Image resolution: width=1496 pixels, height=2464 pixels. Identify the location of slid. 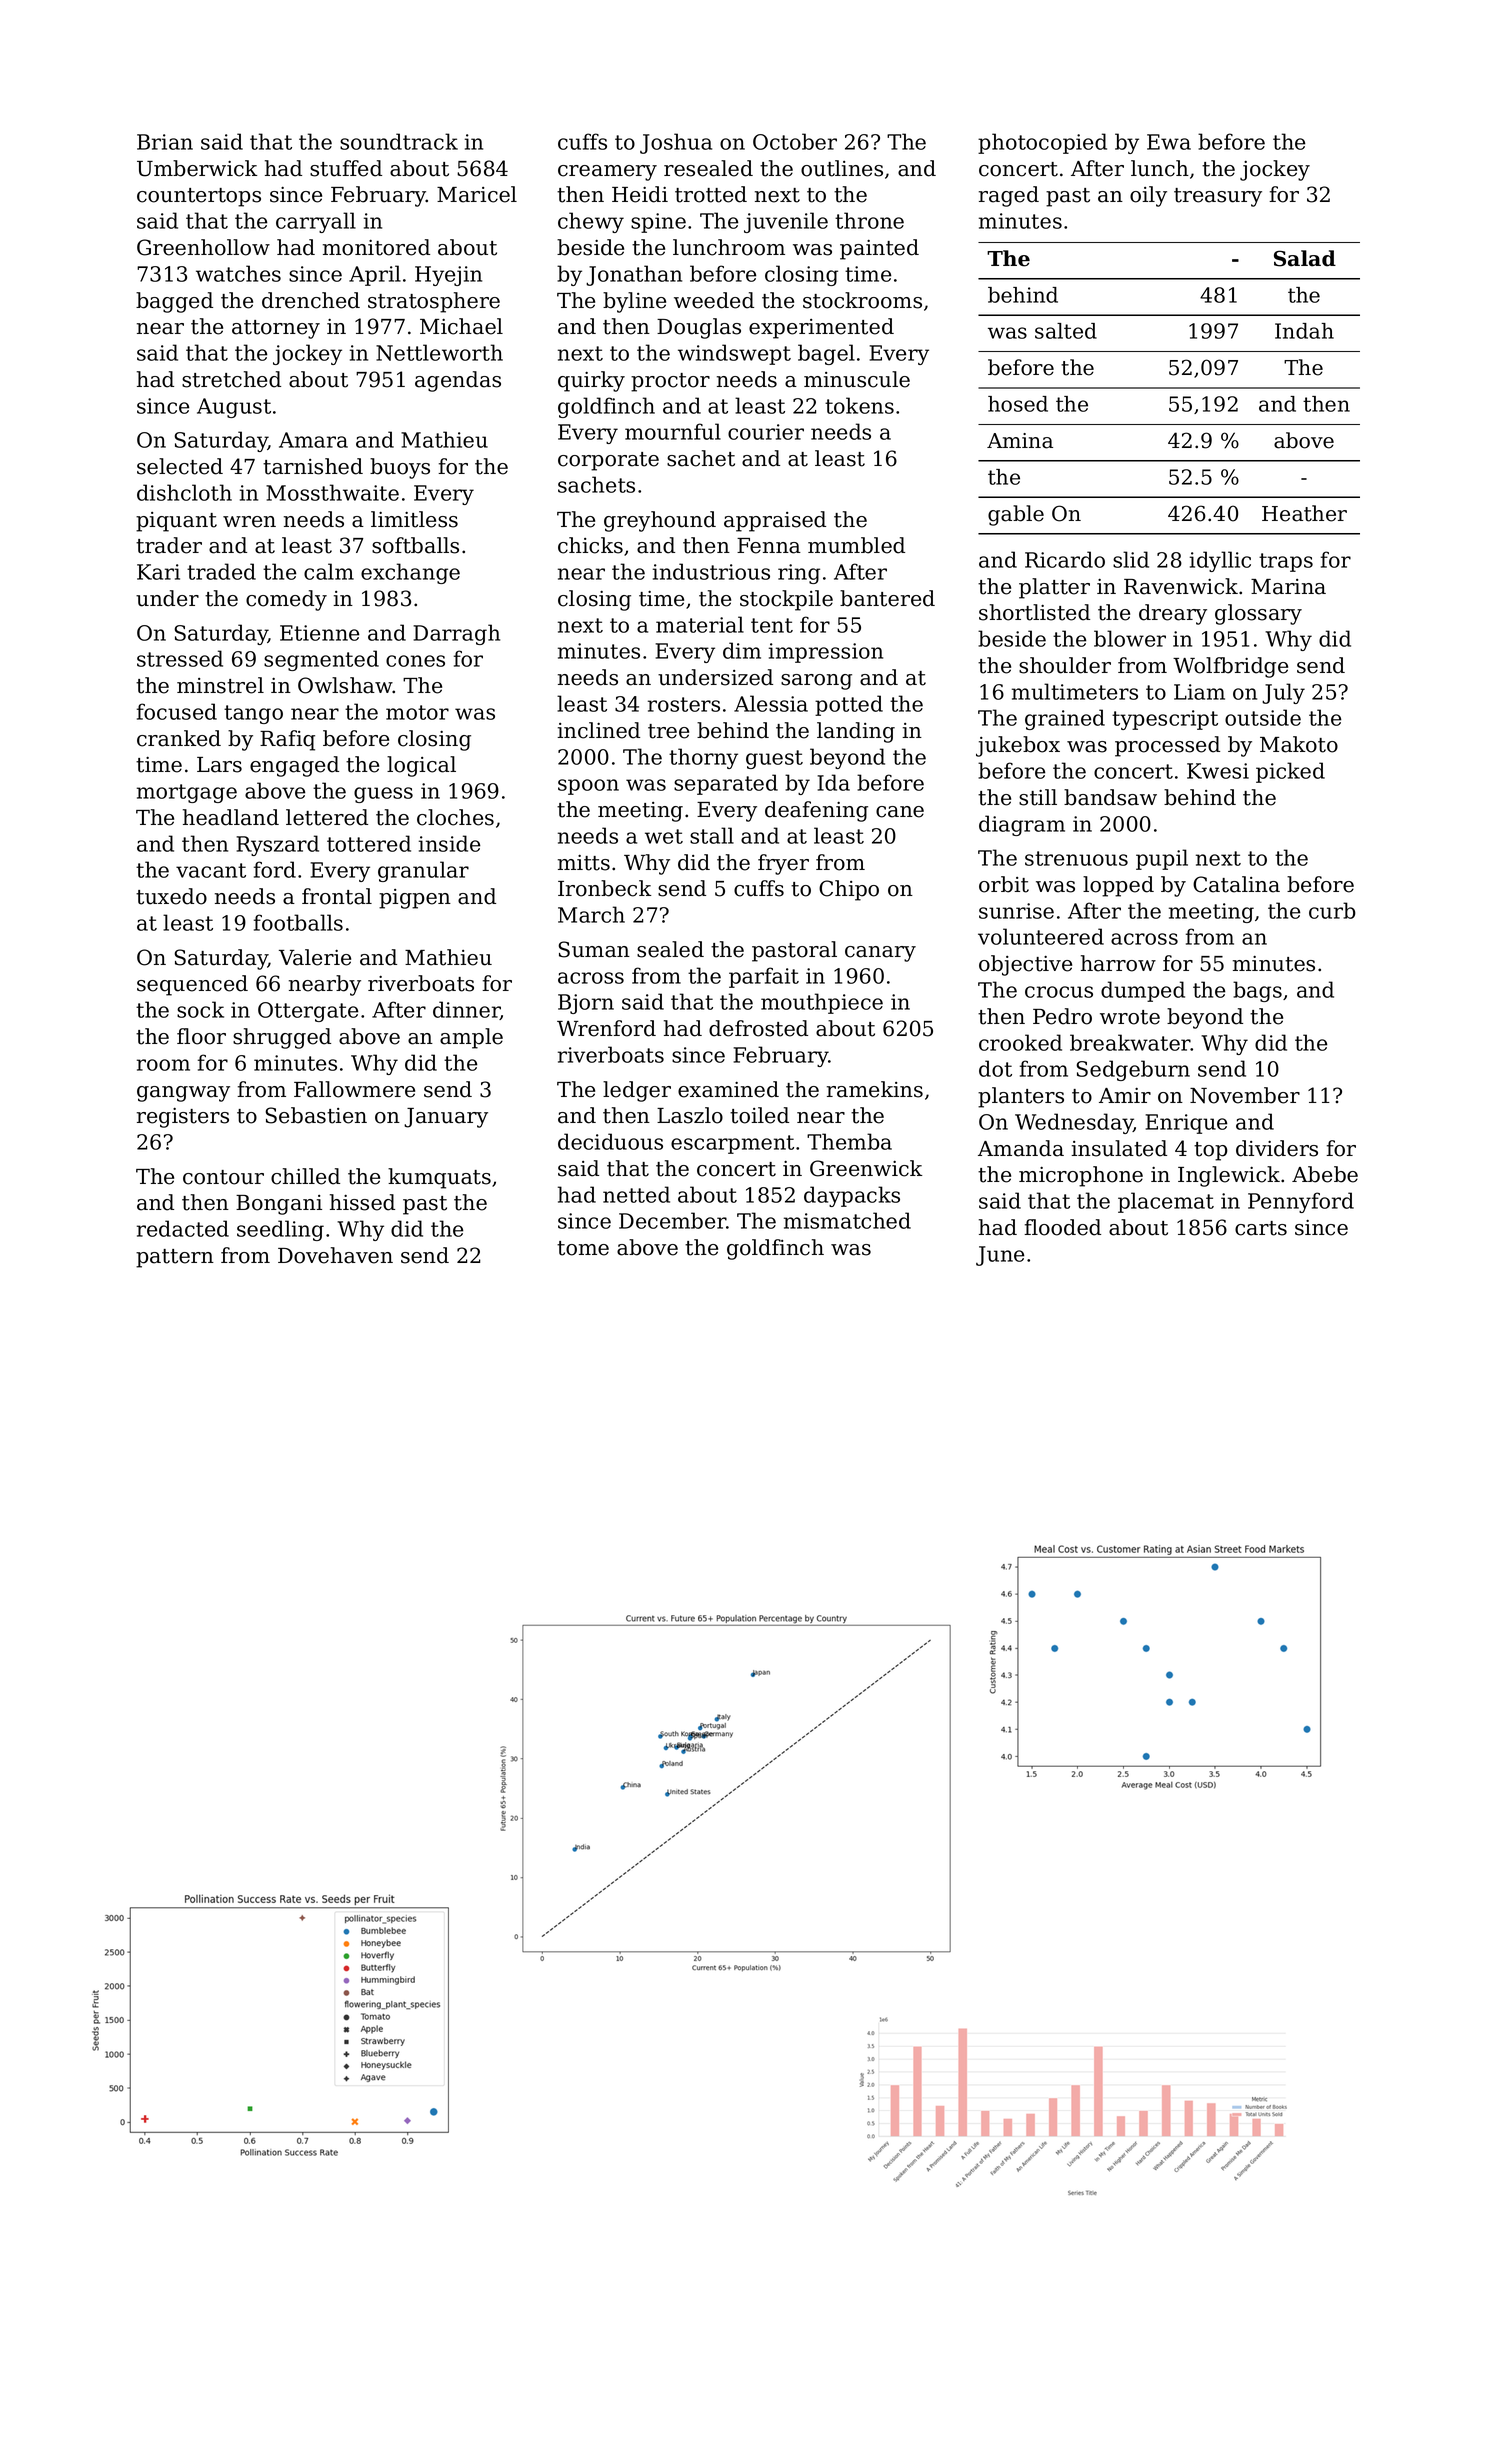
(1131, 559).
